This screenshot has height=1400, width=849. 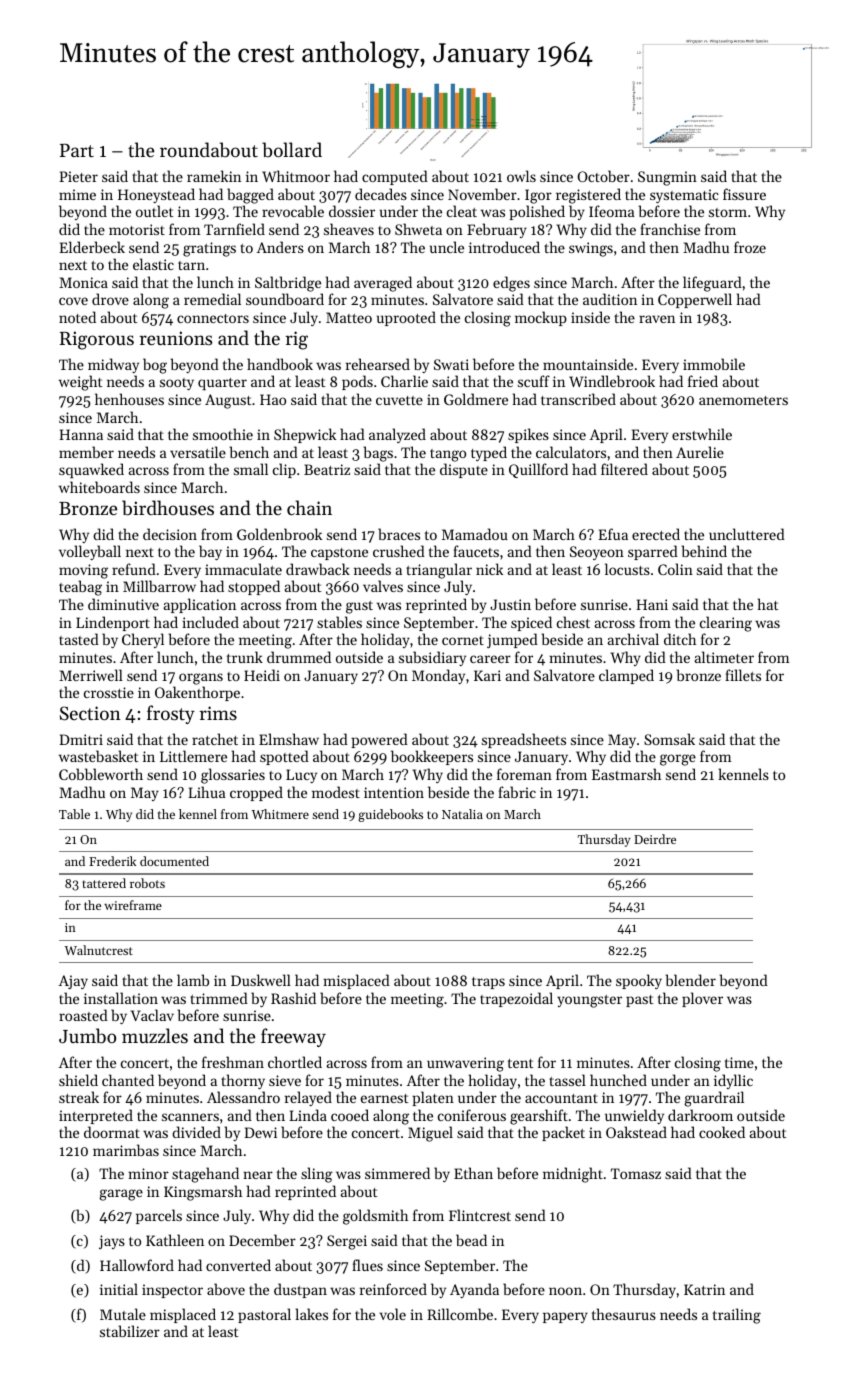 What do you see at coordinates (462, 211) in the screenshot?
I see `cleat` at bounding box center [462, 211].
